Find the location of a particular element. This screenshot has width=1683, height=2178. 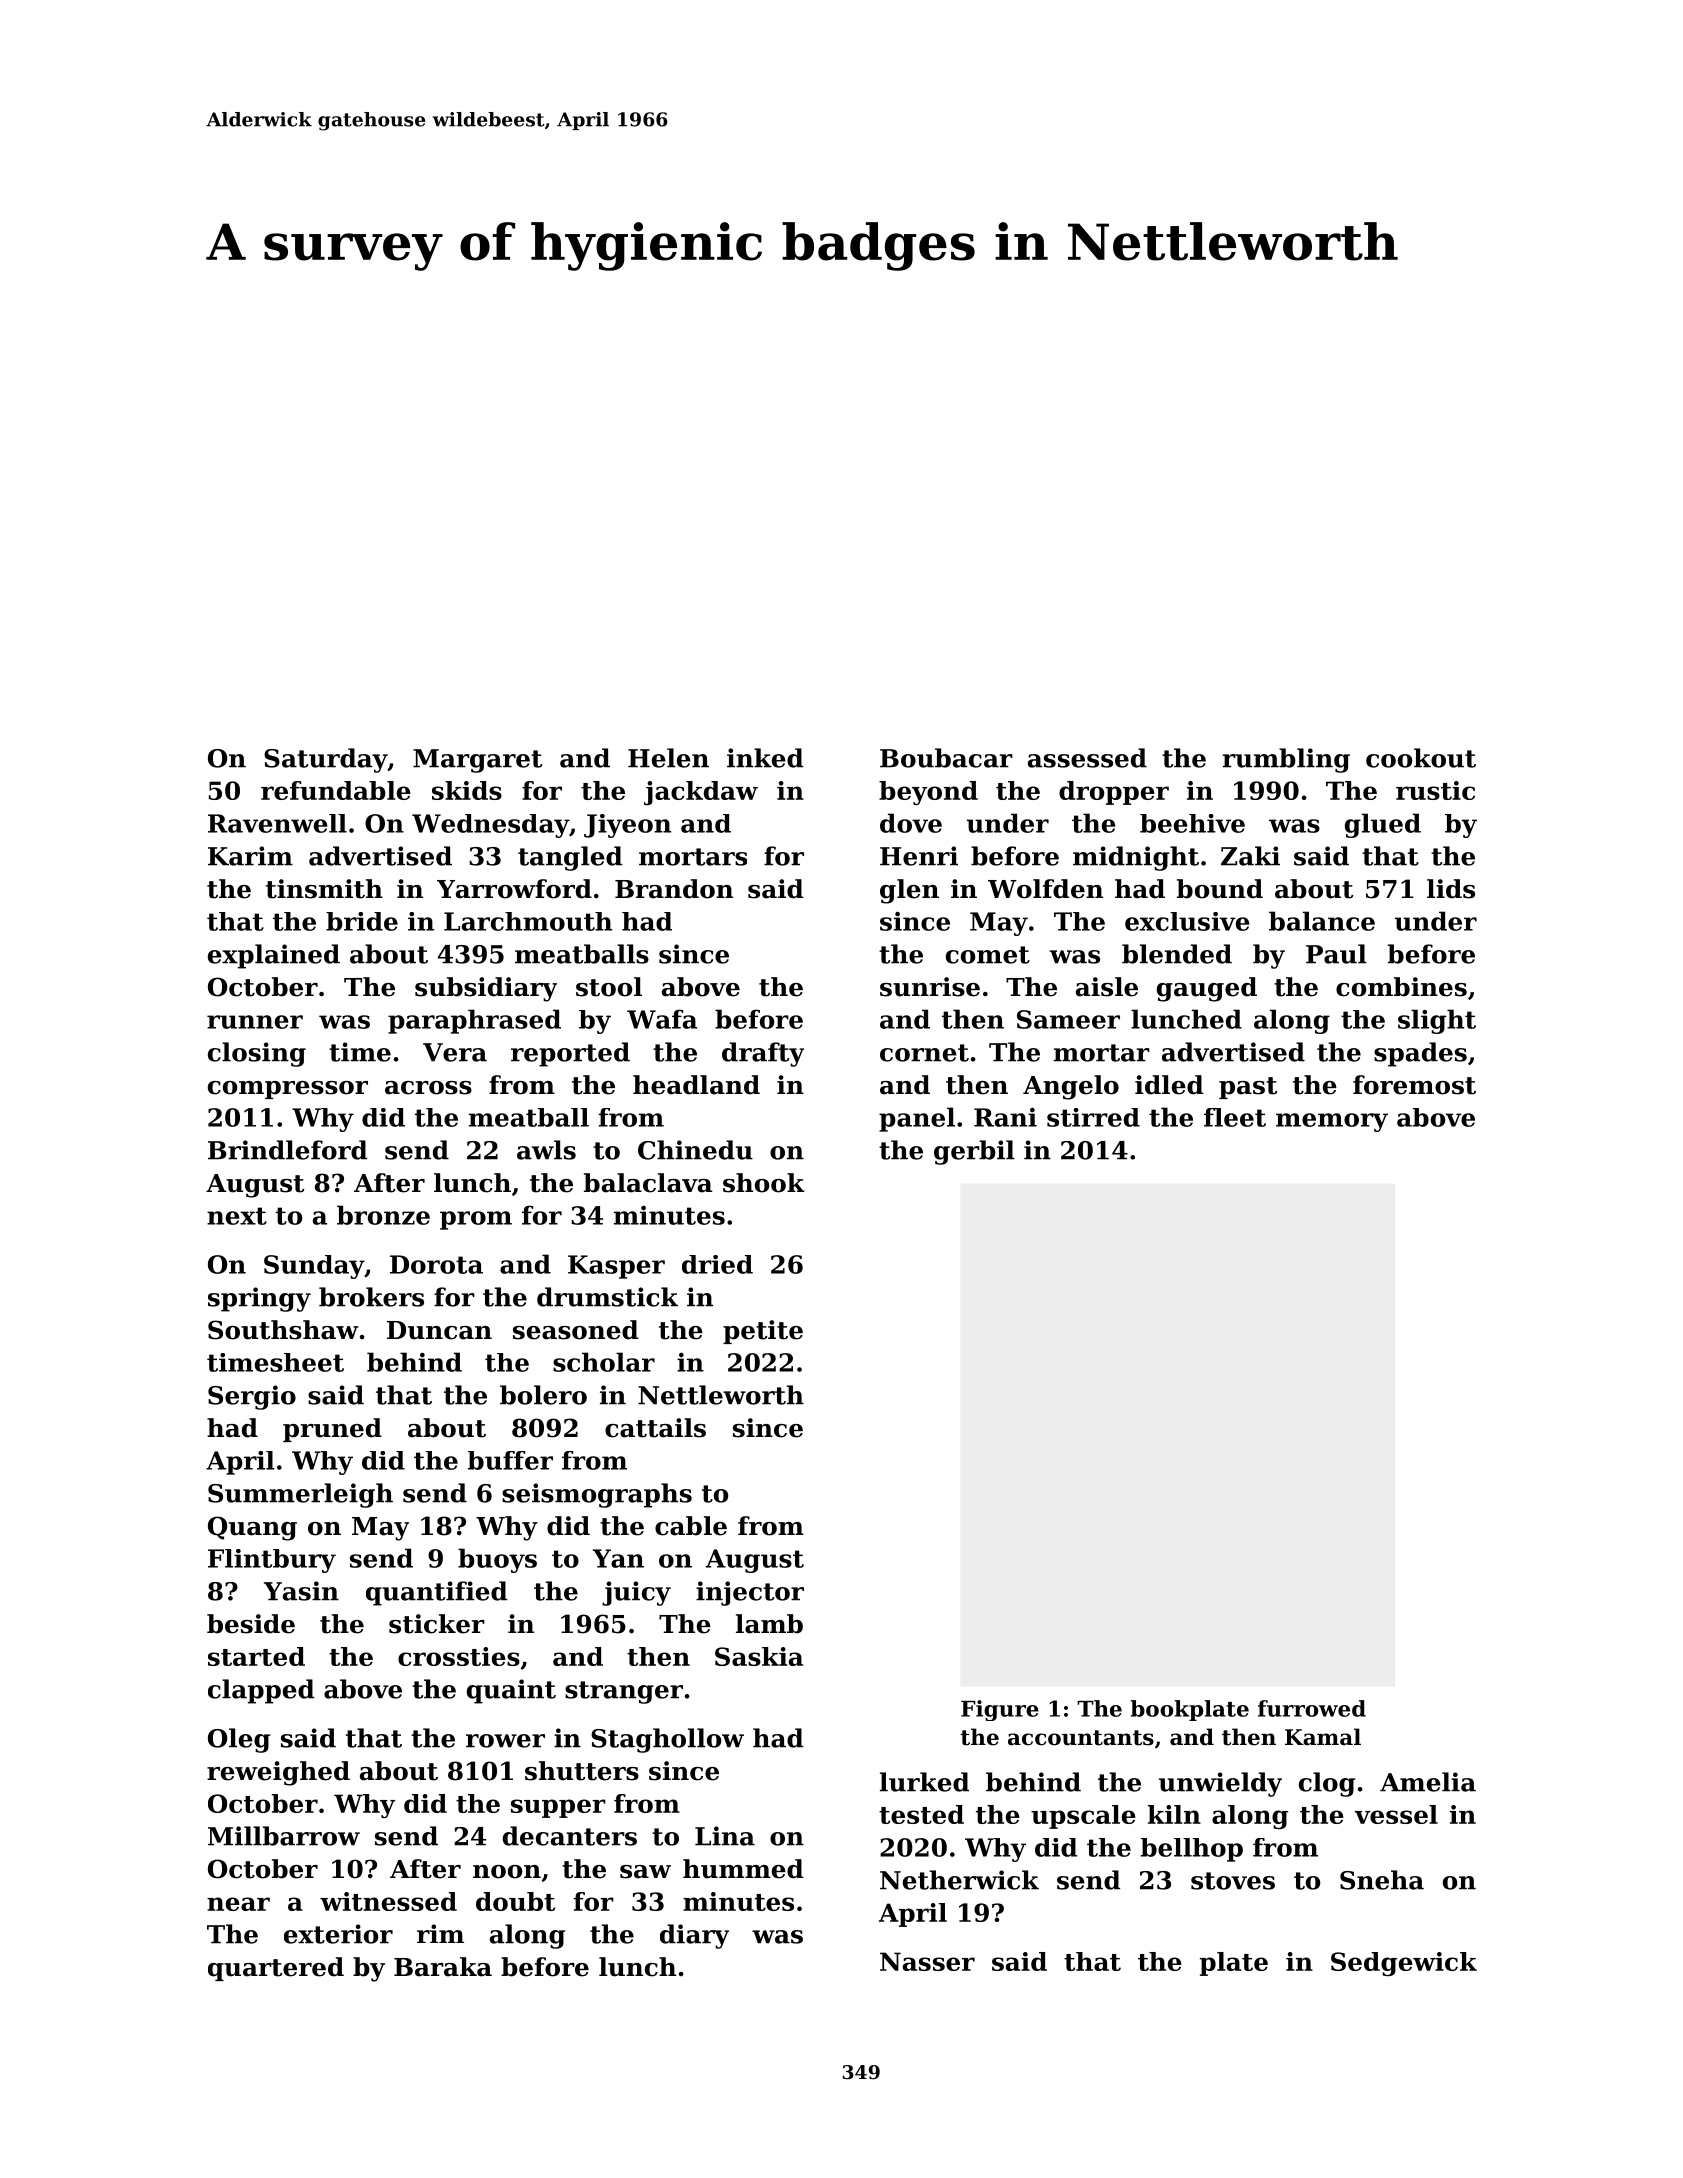

sunrise is located at coordinates (930, 987).
